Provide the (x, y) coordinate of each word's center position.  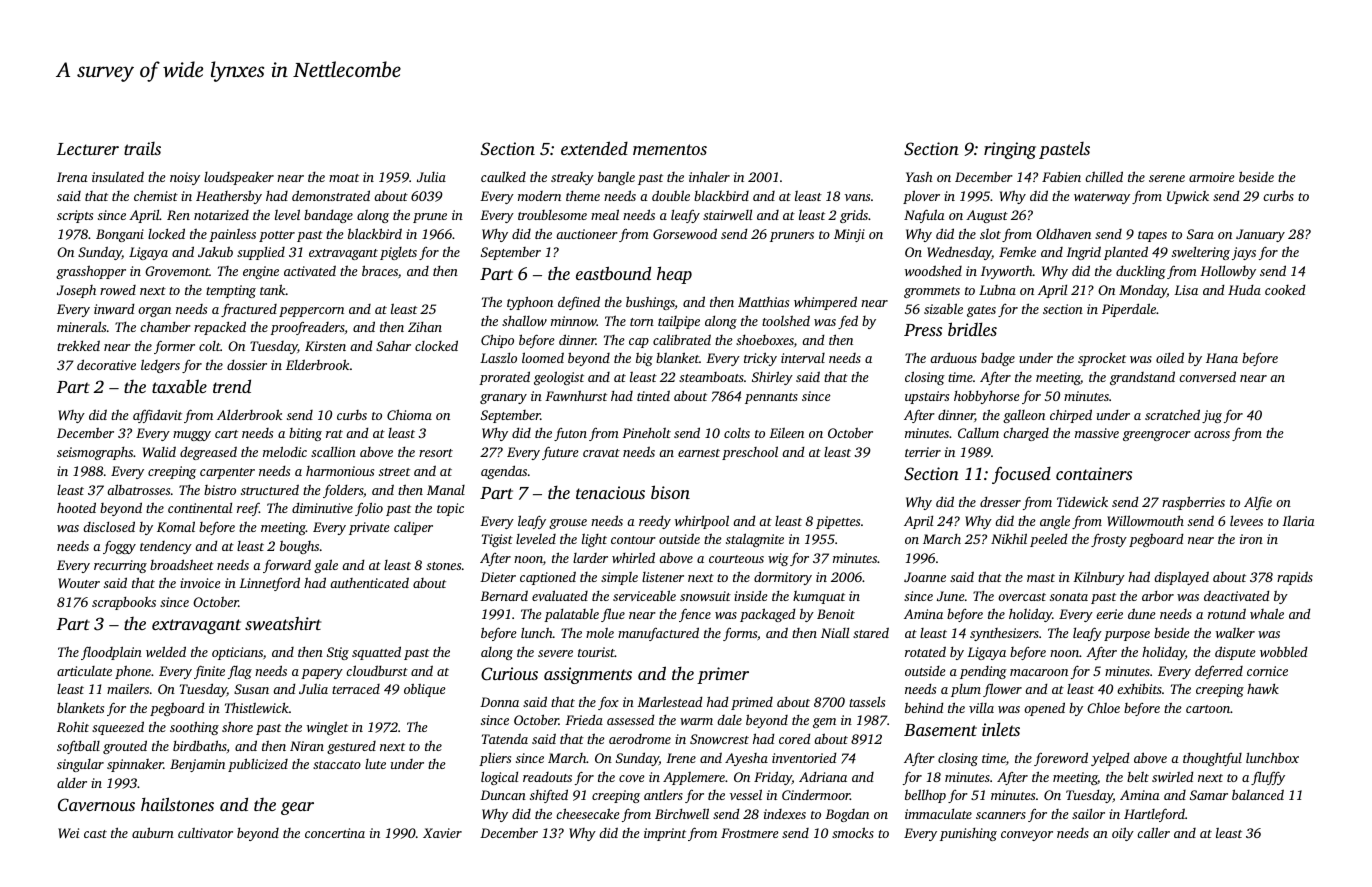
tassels (867, 701)
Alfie (1258, 503)
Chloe (1103, 708)
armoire (1212, 177)
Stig (338, 653)
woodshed (933, 270)
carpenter (227, 473)
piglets (398, 253)
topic (450, 509)
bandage (328, 216)
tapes (1152, 236)
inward (114, 309)
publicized (258, 765)
